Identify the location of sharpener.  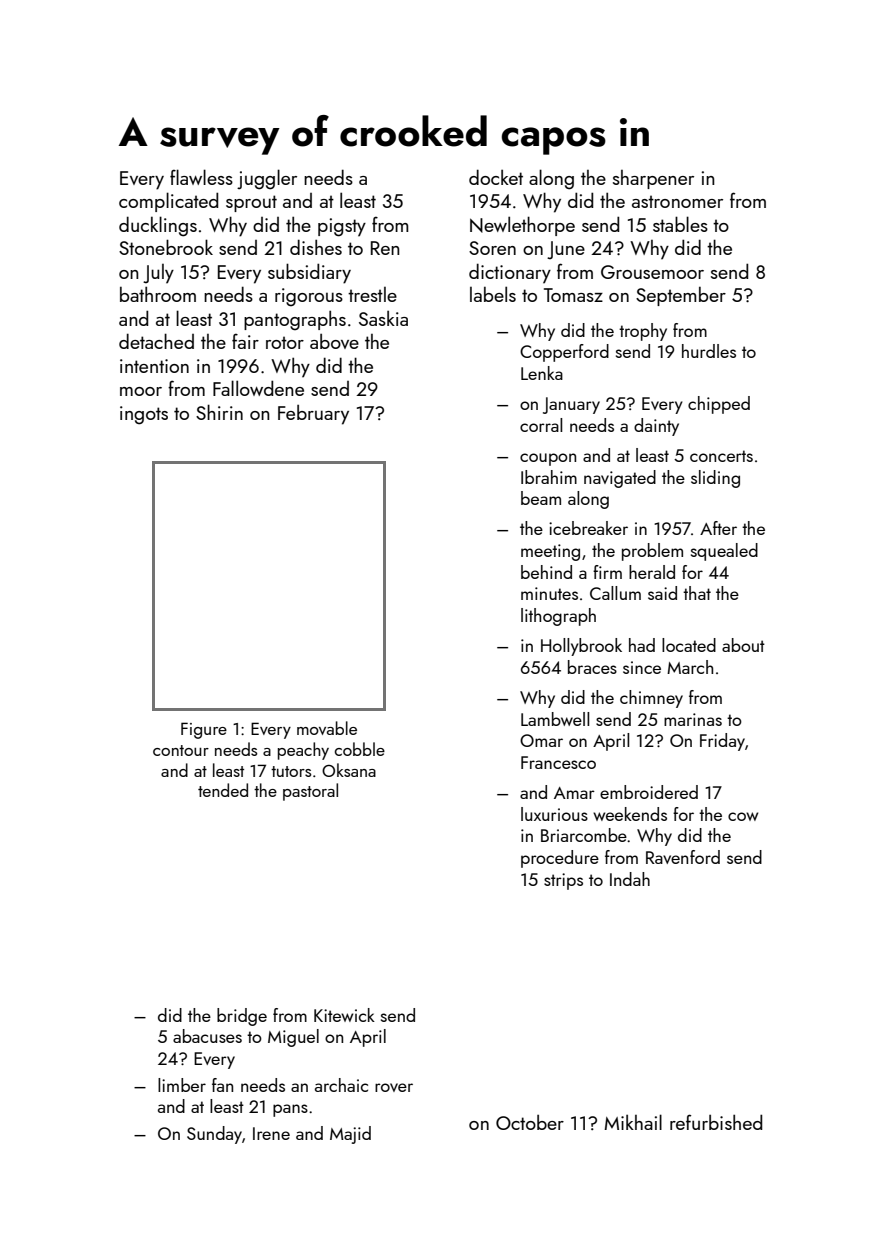
(653, 179).
